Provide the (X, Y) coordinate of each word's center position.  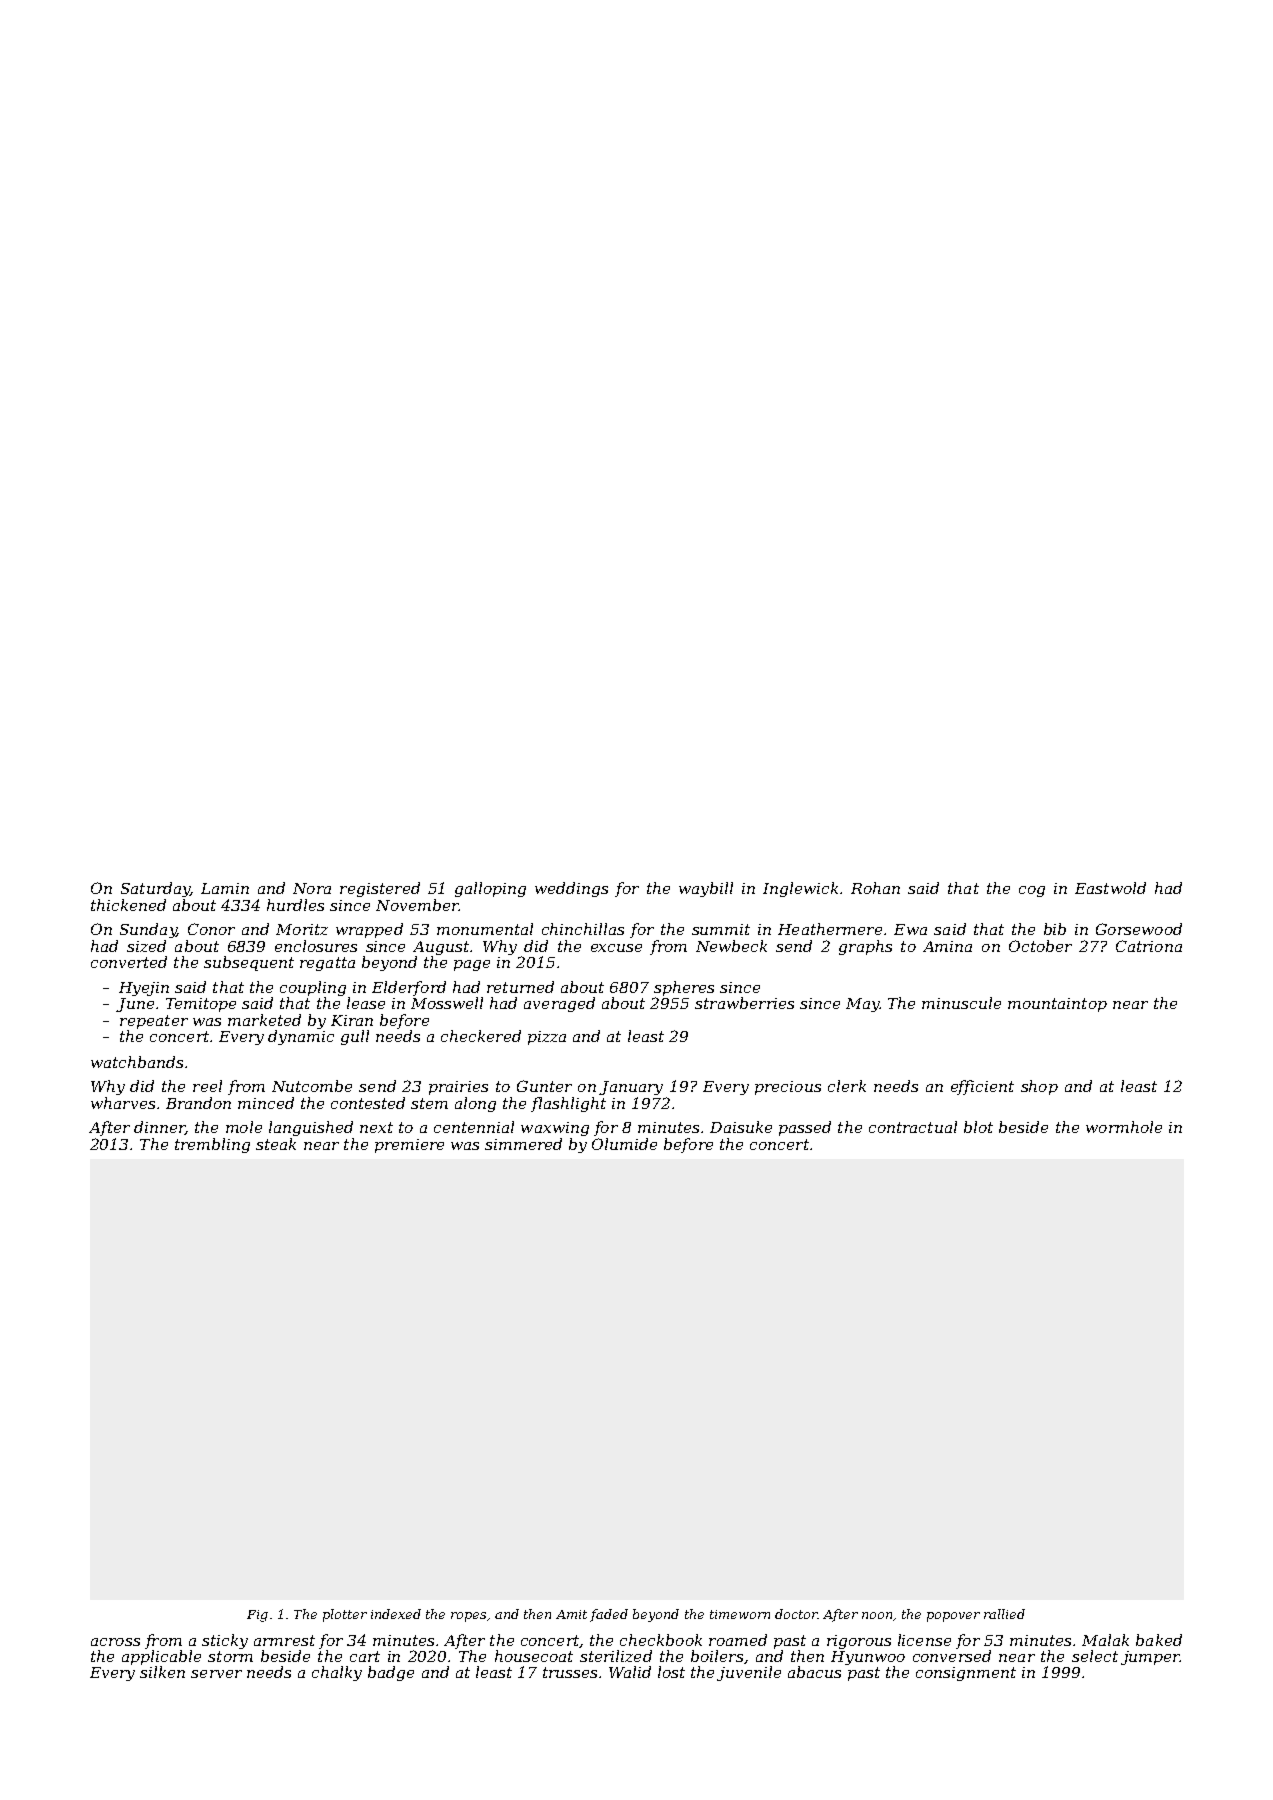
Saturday (155, 889)
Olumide (624, 1144)
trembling (212, 1145)
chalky (337, 1673)
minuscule (961, 1003)
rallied (1004, 1614)
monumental (485, 929)
